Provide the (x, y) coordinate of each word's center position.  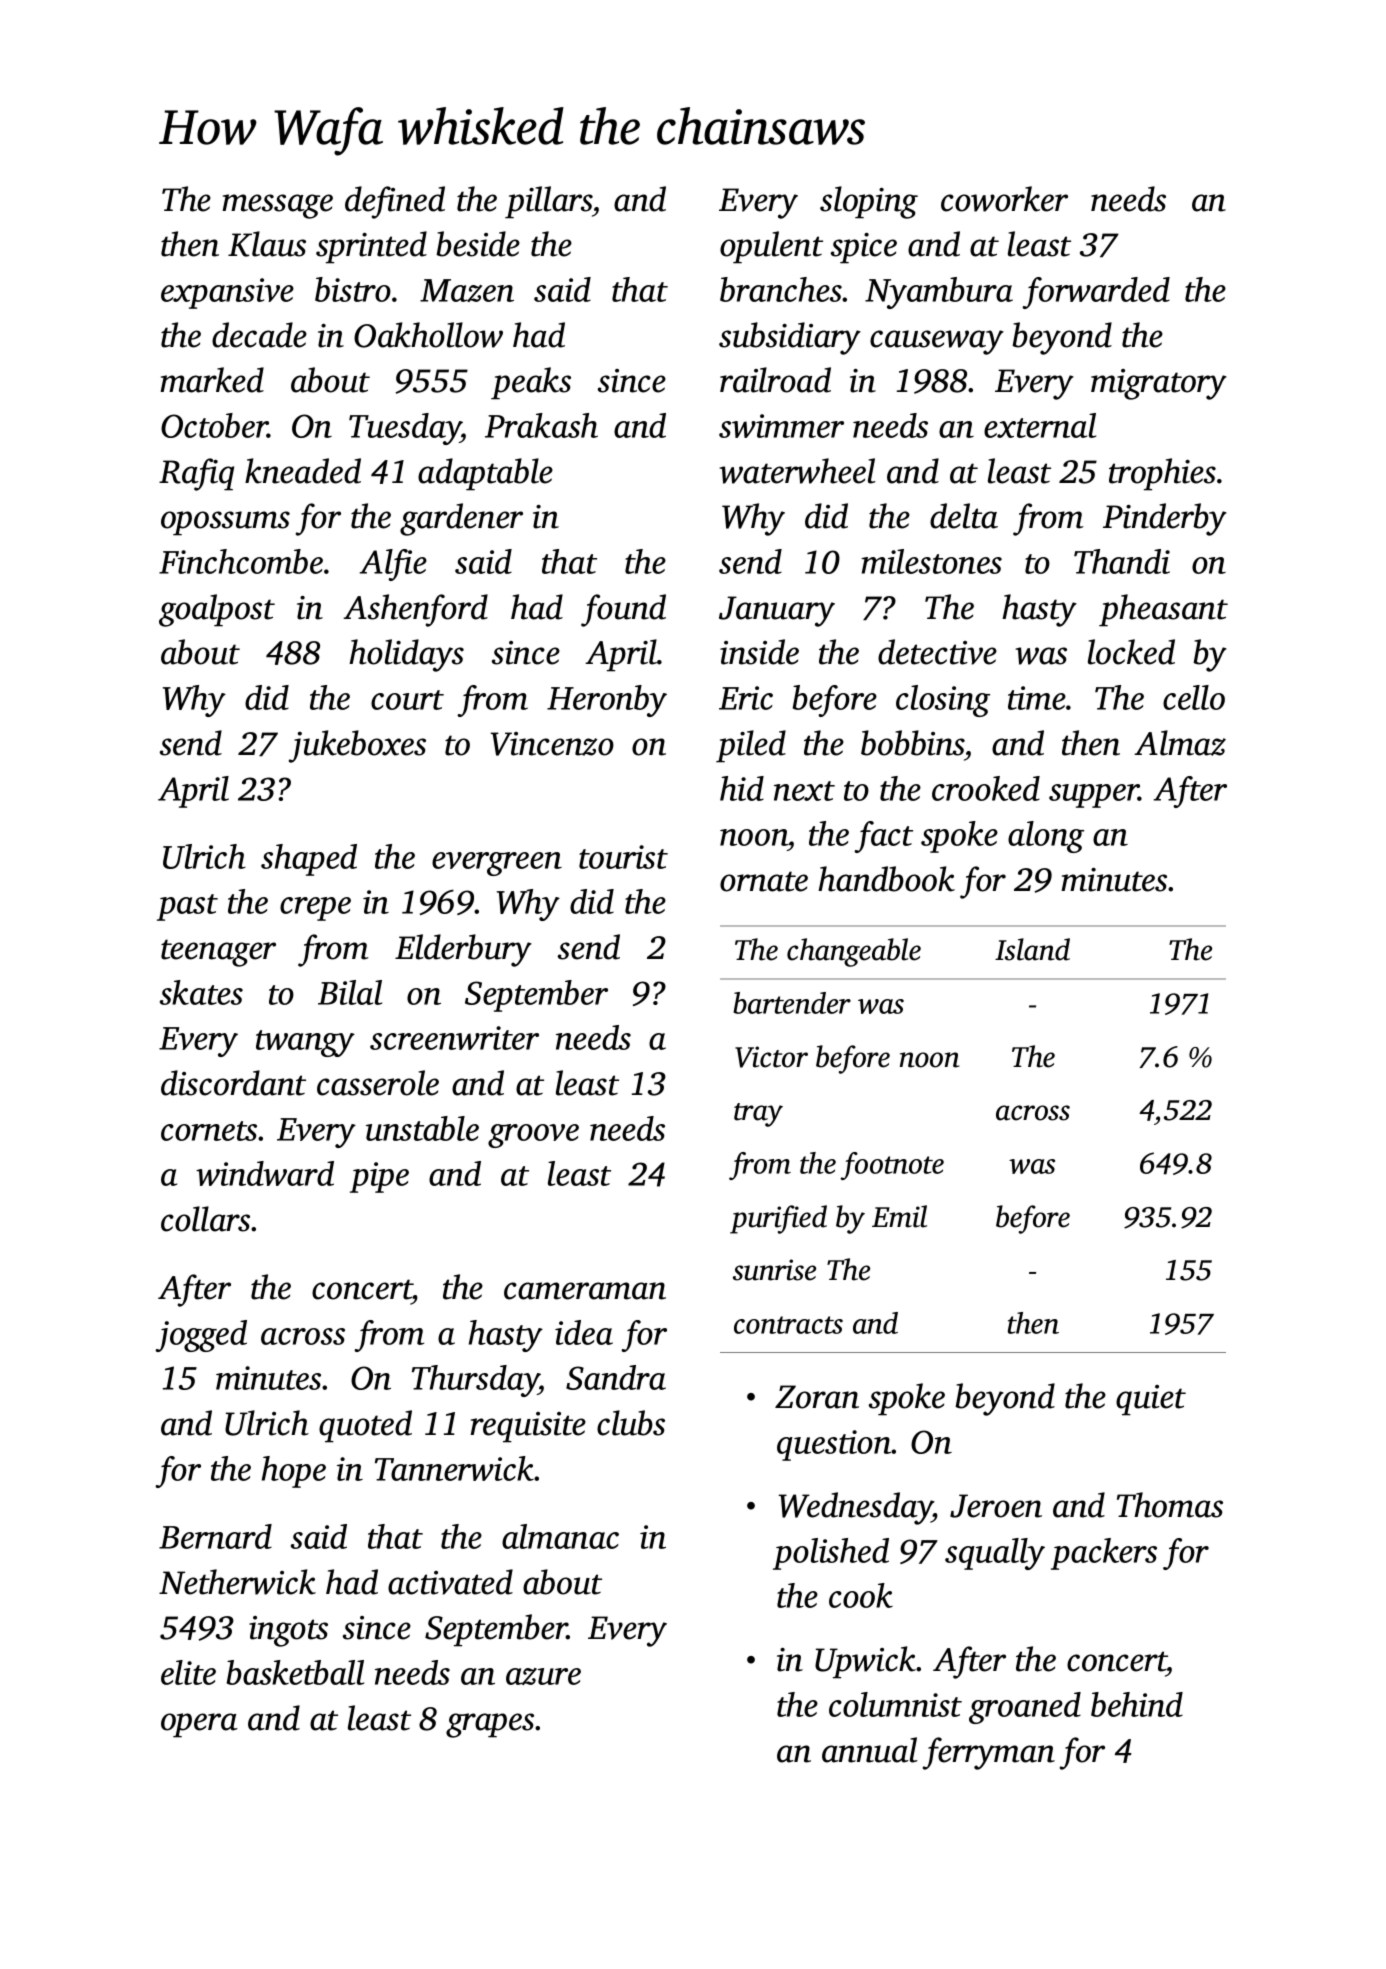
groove (533, 1136)
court (407, 700)
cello (1194, 697)
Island (1032, 949)
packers (1104, 1554)
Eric (746, 698)
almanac (560, 1536)
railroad (775, 380)
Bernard (215, 1536)
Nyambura (939, 293)
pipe (379, 1177)
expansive (227, 293)
